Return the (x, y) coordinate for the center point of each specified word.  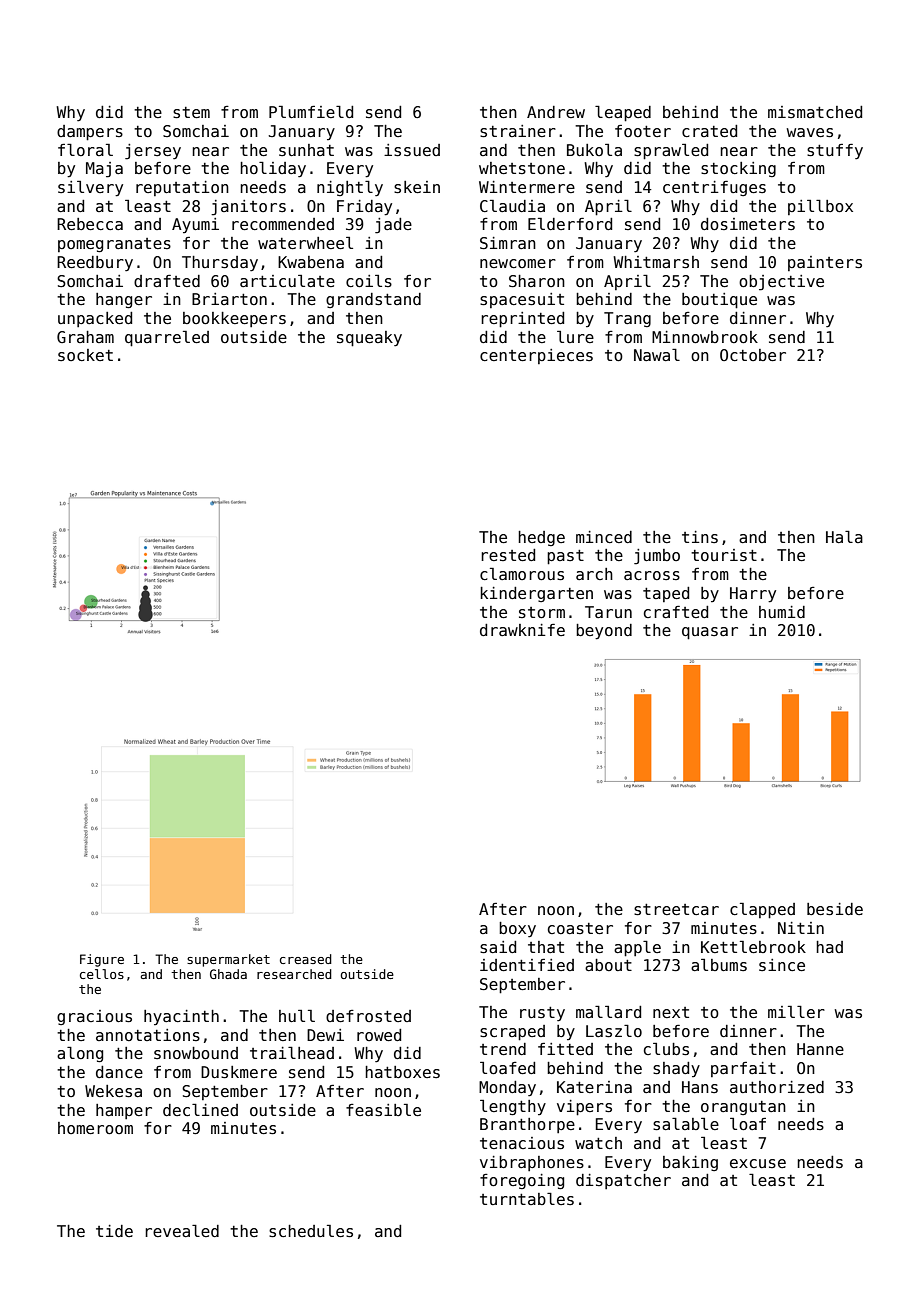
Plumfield (311, 111)
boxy (517, 930)
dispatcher (623, 1181)
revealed (182, 1230)
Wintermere (527, 187)
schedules (311, 1231)
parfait (743, 1069)
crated (709, 131)
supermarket (228, 960)
